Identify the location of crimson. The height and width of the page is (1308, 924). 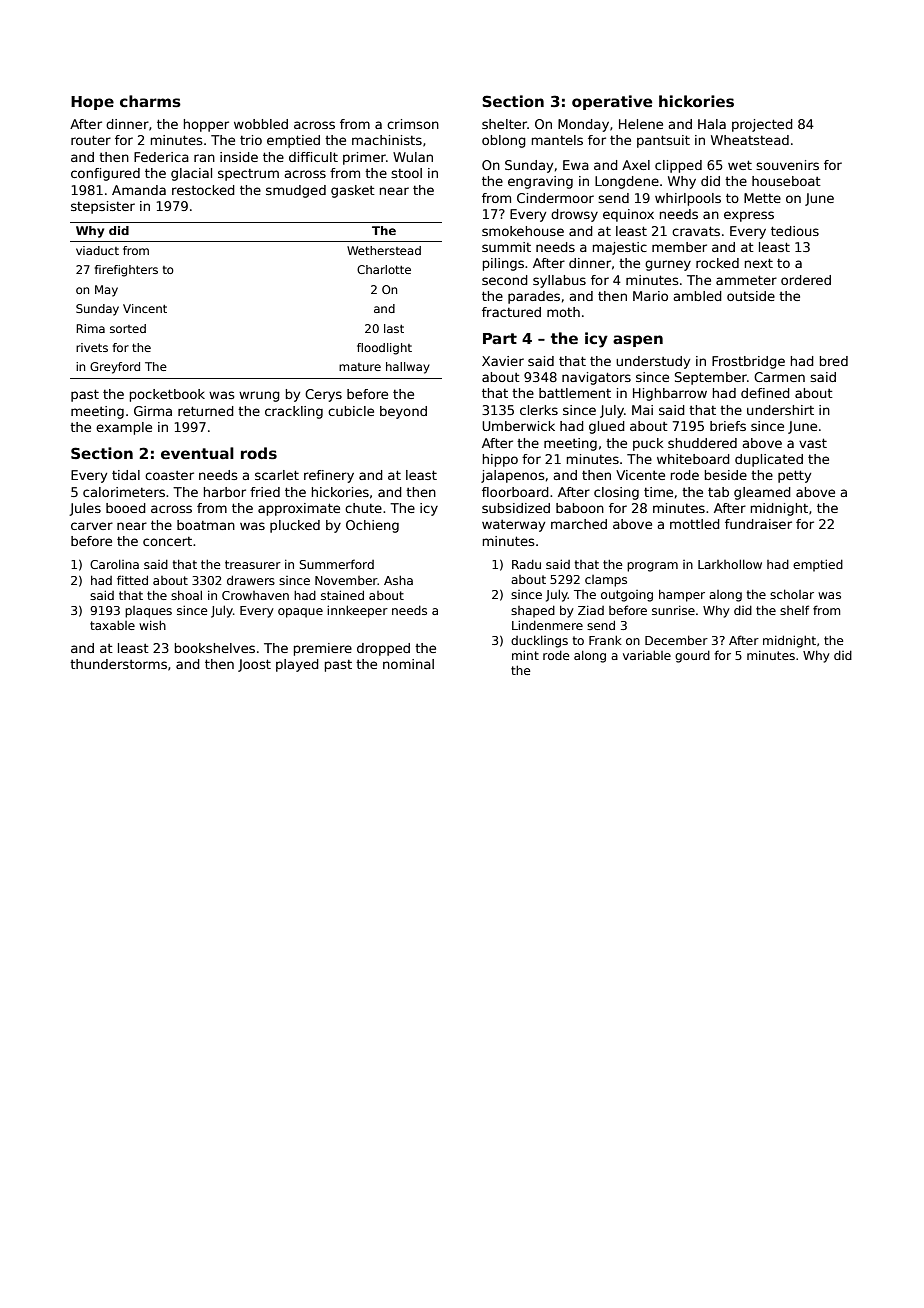
(413, 124).
